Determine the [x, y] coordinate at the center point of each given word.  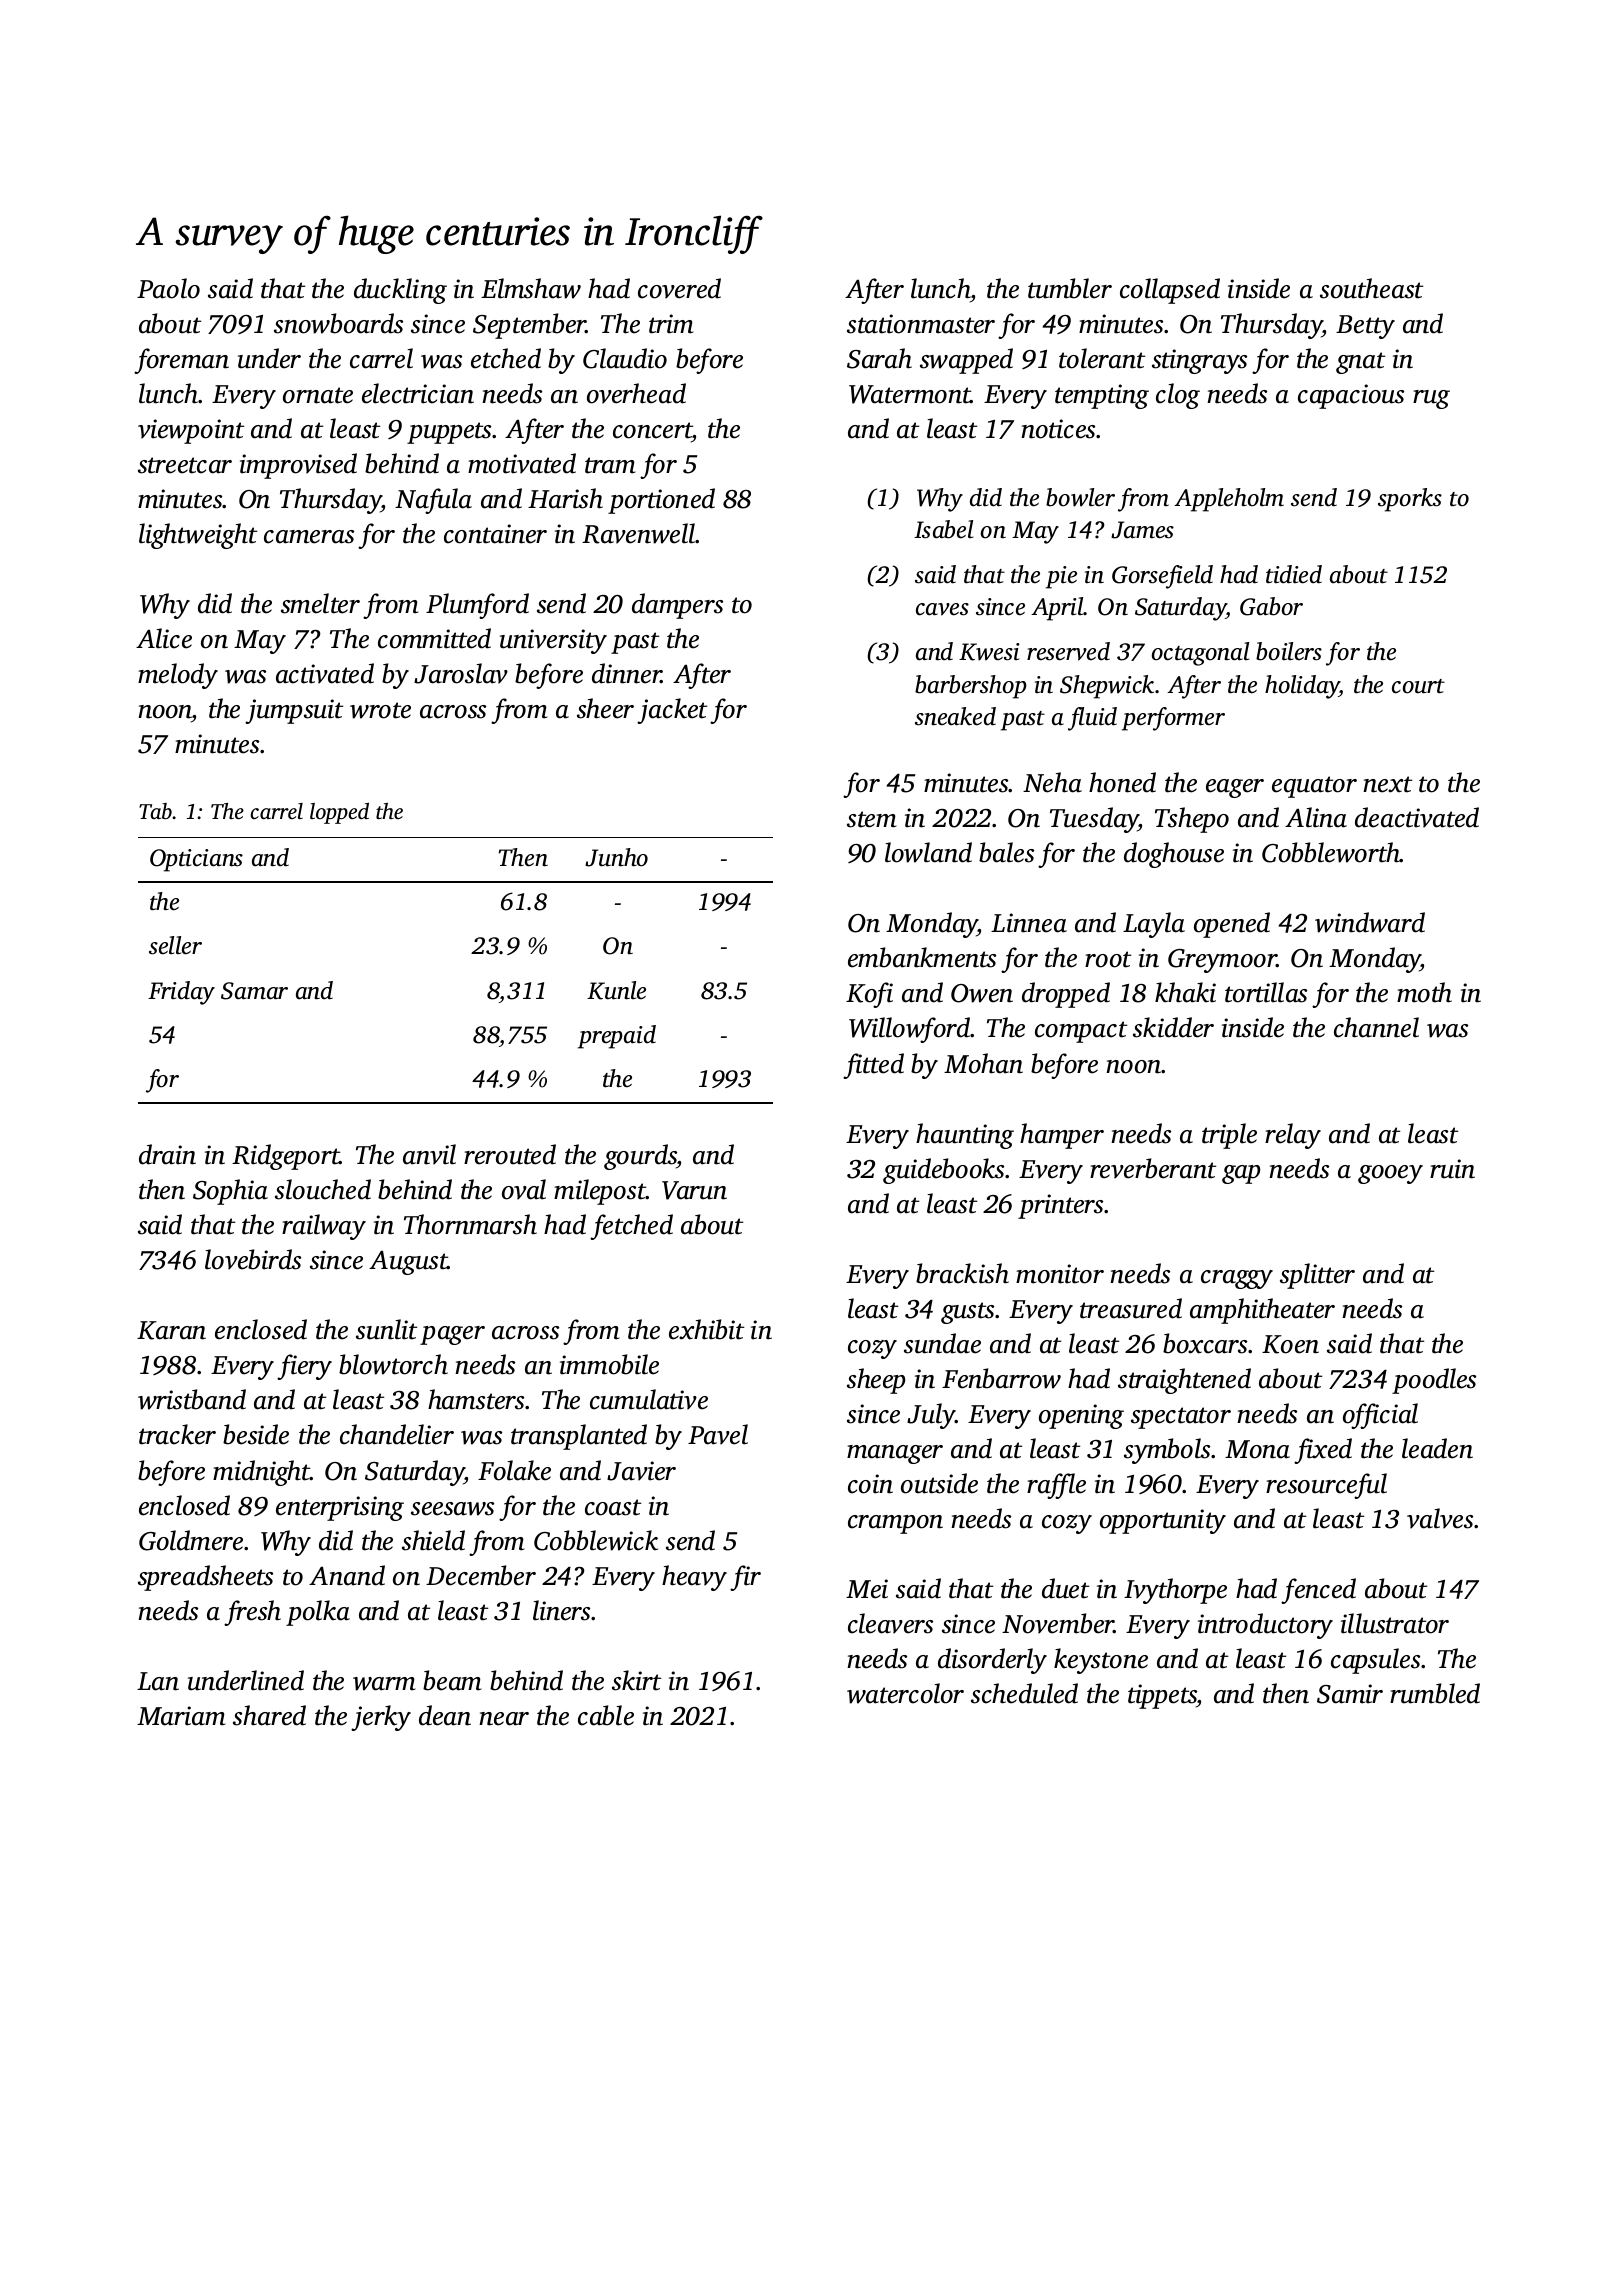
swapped [966, 361]
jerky [381, 1718]
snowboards [338, 323]
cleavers [890, 1623]
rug [1431, 399]
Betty [1365, 327]
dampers [677, 606]
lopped [339, 813]
